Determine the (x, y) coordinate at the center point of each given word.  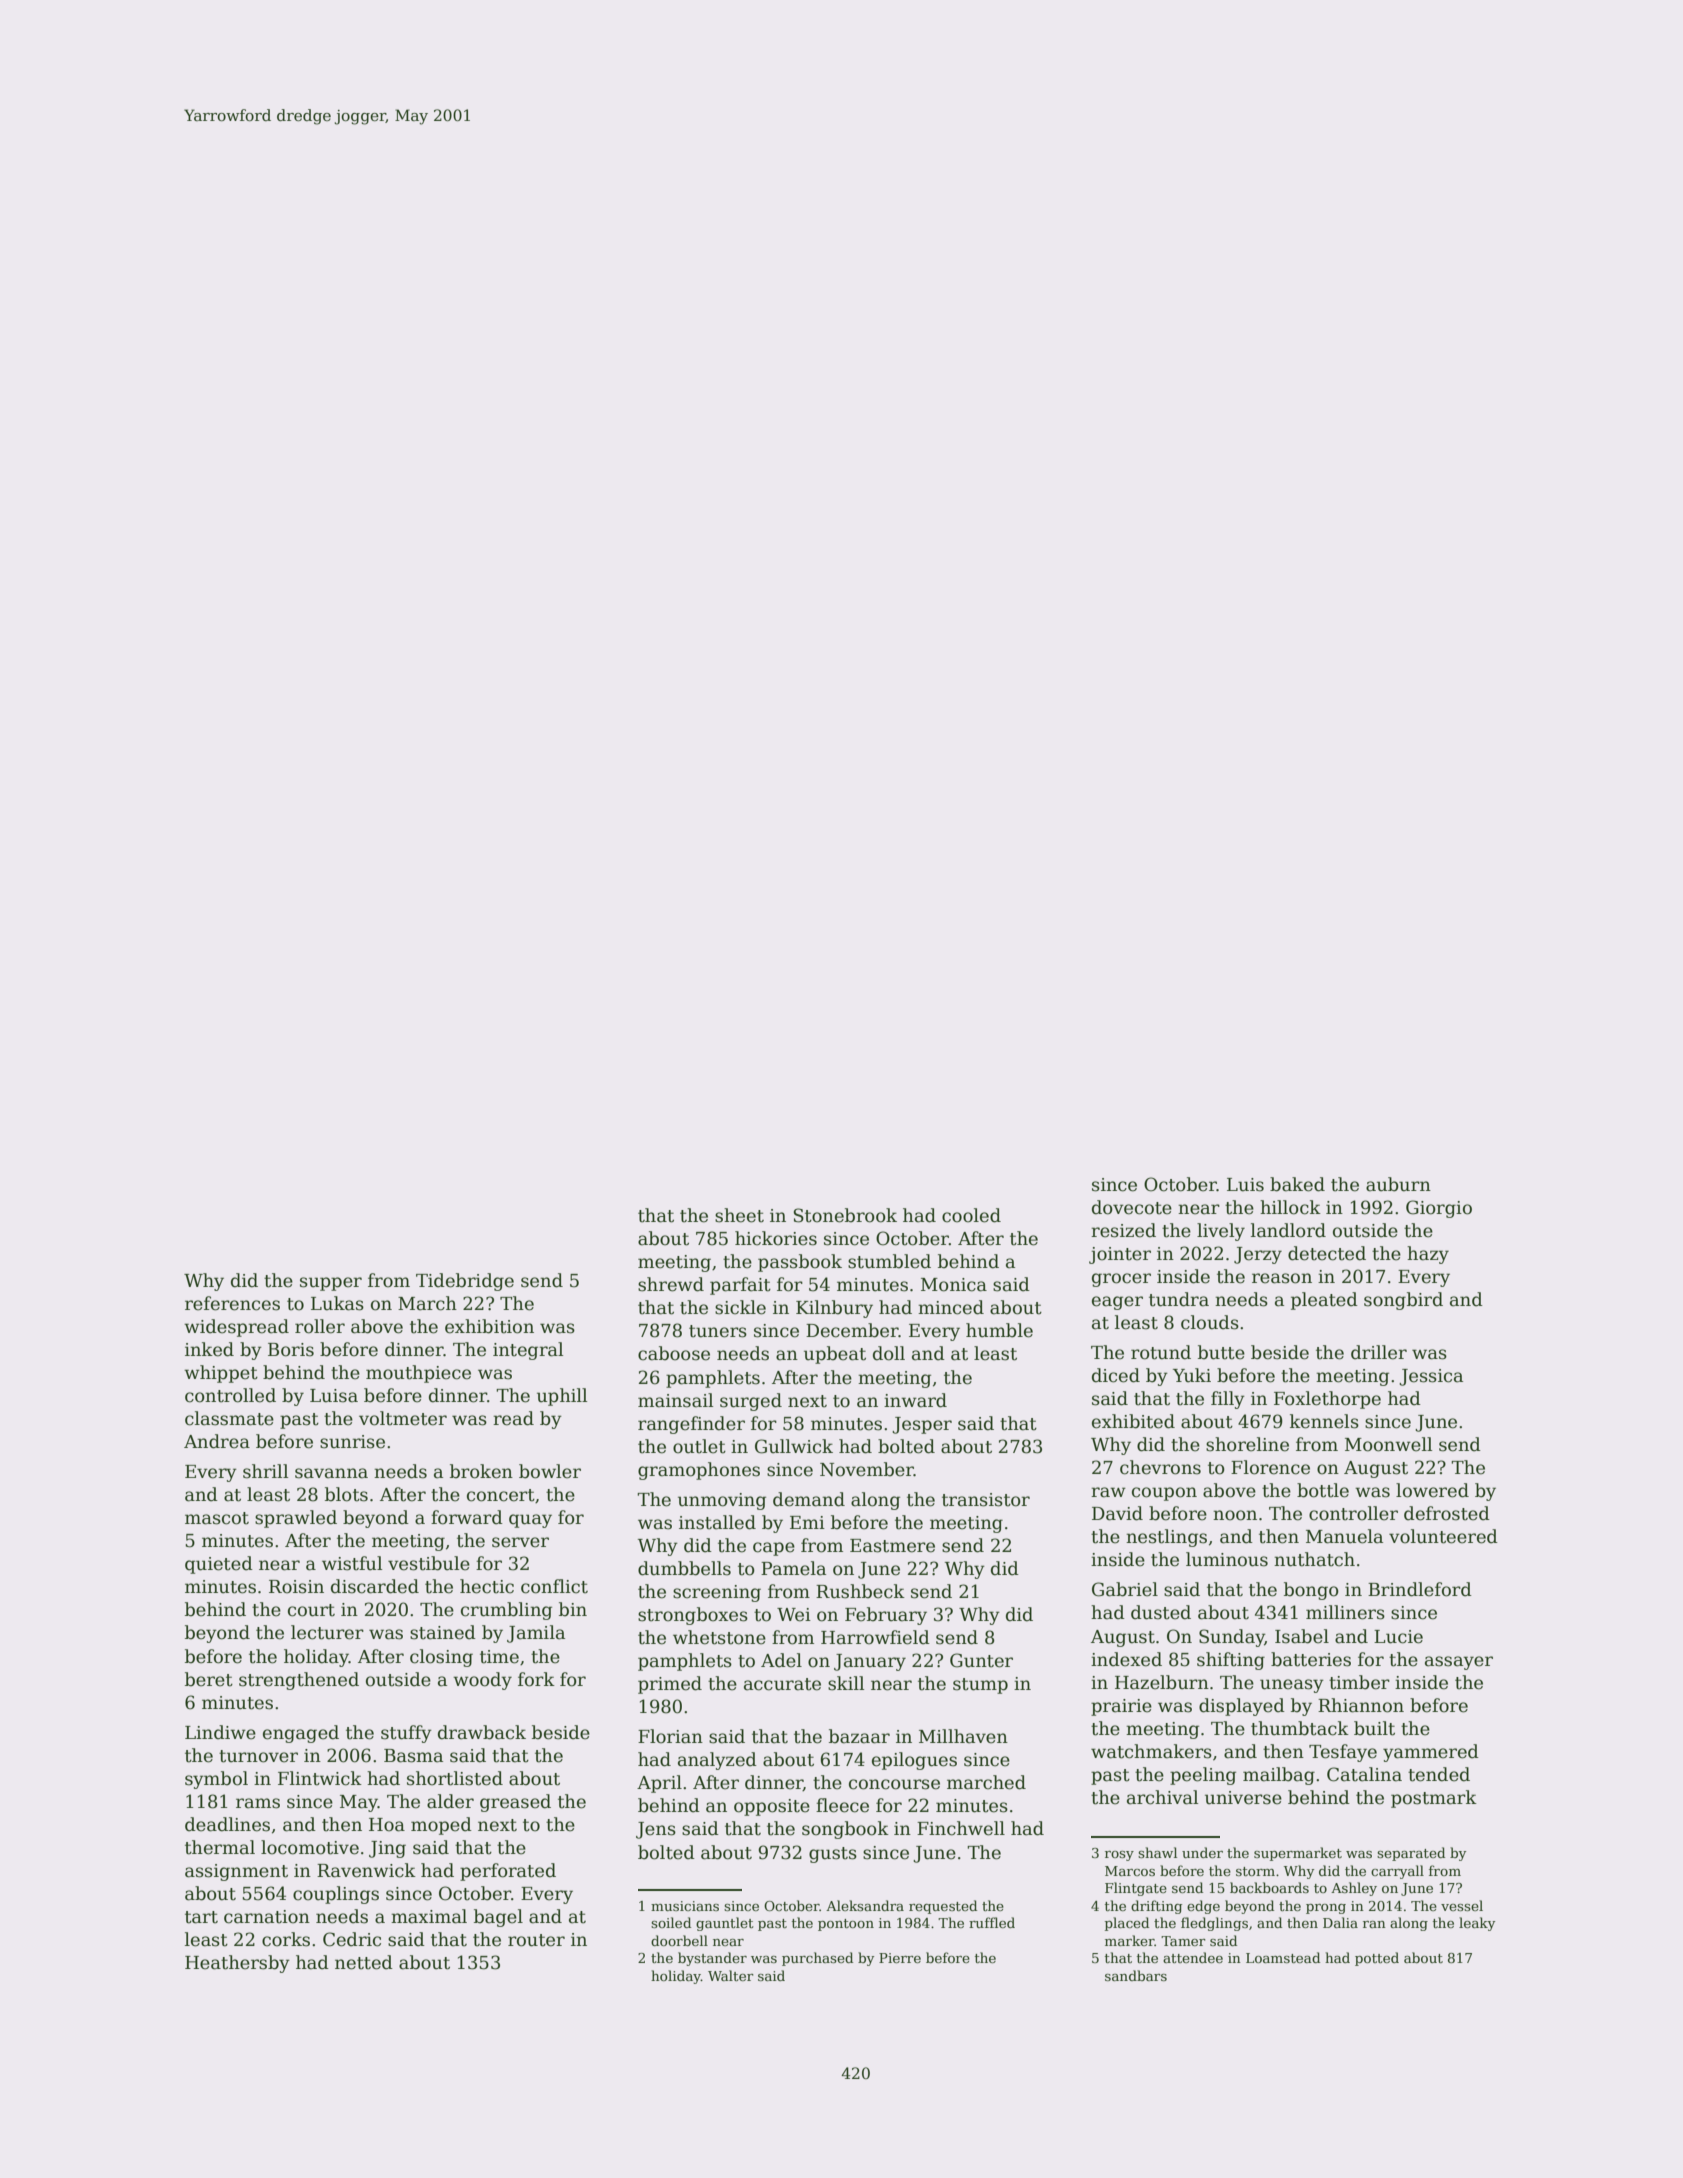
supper (331, 1284)
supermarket (1298, 1854)
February (886, 1616)
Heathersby (237, 1964)
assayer (1459, 1663)
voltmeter (403, 1418)
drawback (482, 1732)
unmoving (722, 1501)
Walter (731, 1975)
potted (1377, 1959)
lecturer (327, 1632)
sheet (739, 1215)
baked (1297, 1184)
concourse (894, 1784)
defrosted (1447, 1513)
